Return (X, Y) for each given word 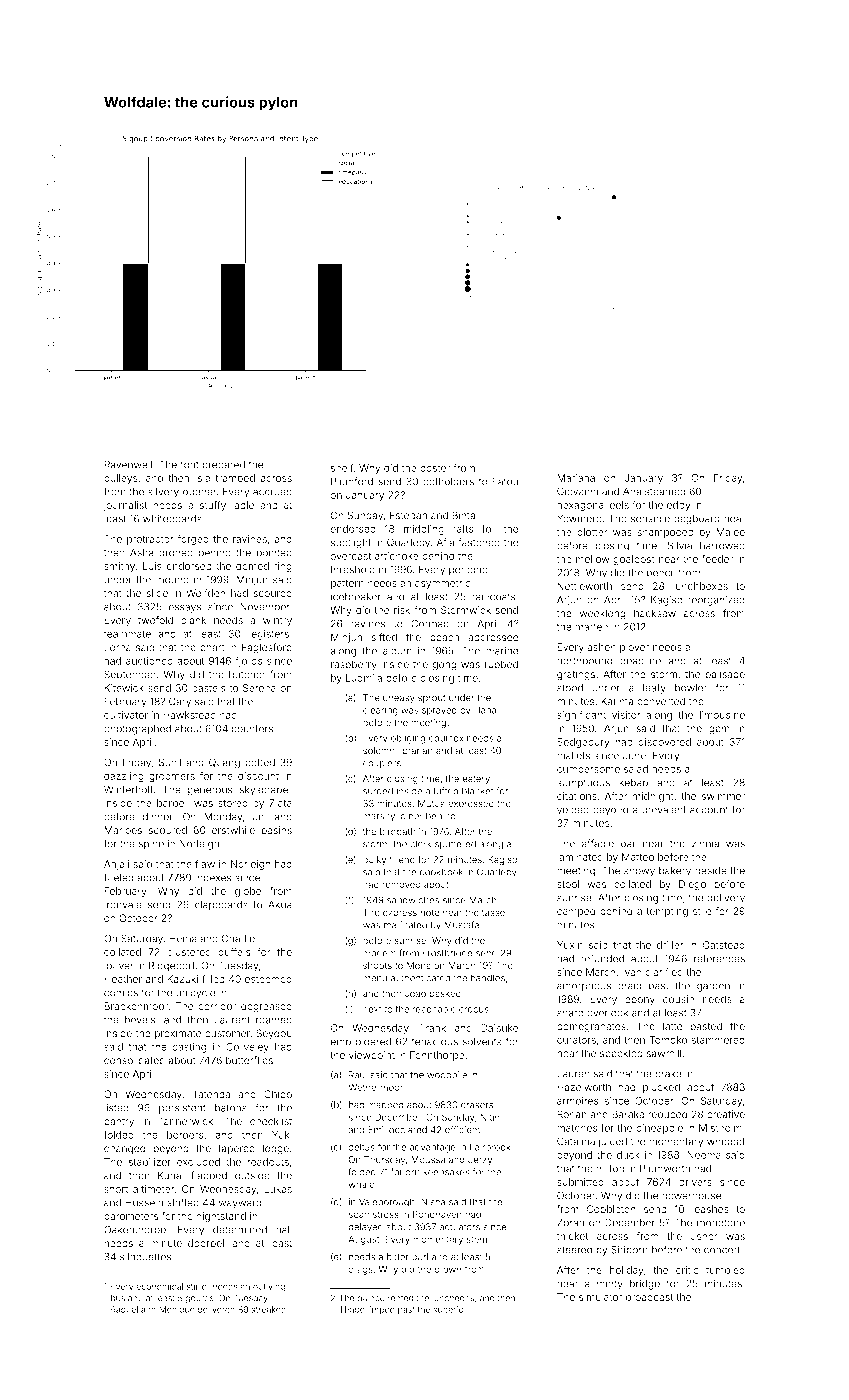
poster (435, 469)
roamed (274, 1020)
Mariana (576, 478)
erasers (477, 1106)
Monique (177, 1310)
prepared (223, 466)
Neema (704, 1155)
